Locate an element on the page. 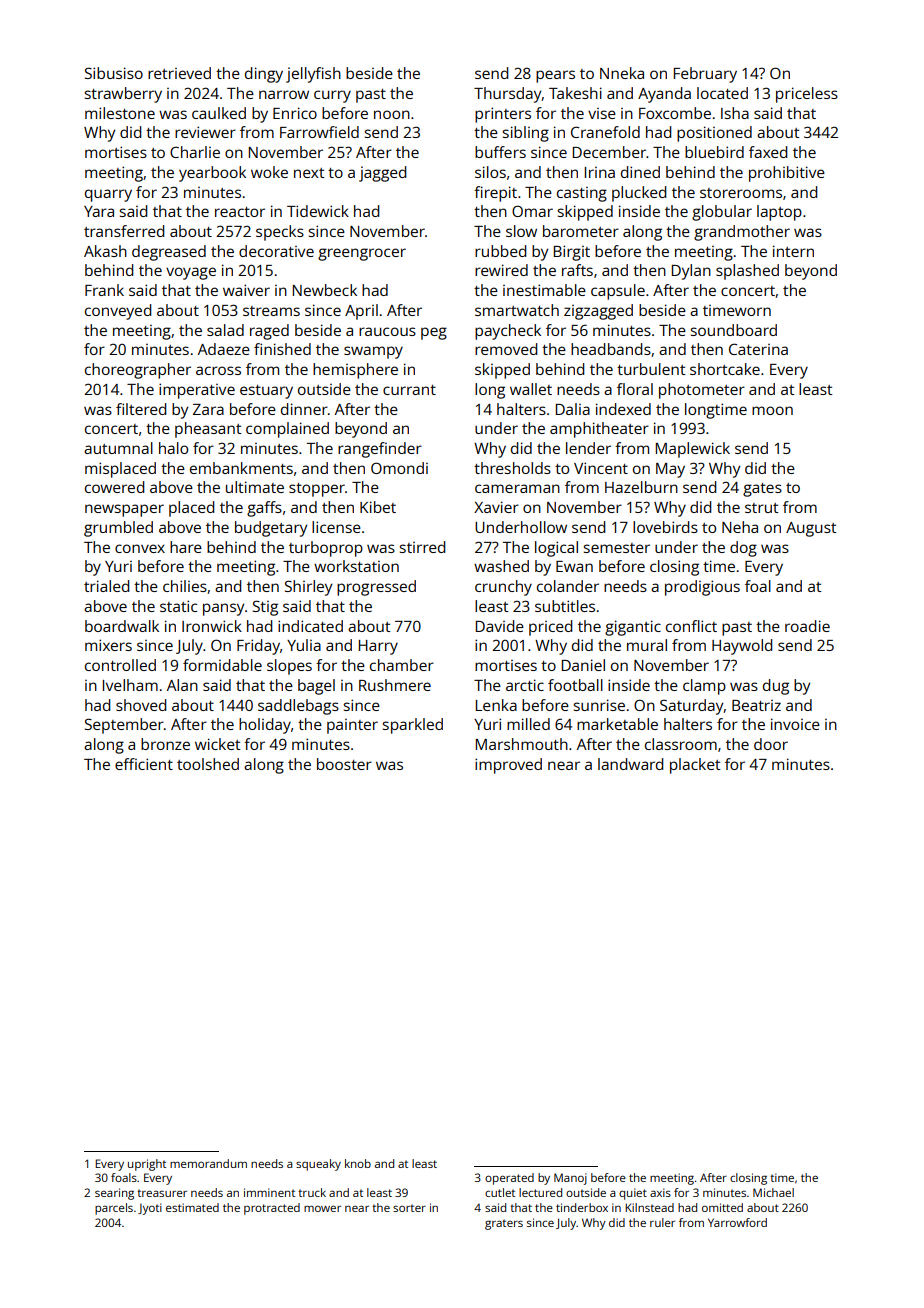 The height and width of the image is (1308, 924). May is located at coordinates (670, 470).
